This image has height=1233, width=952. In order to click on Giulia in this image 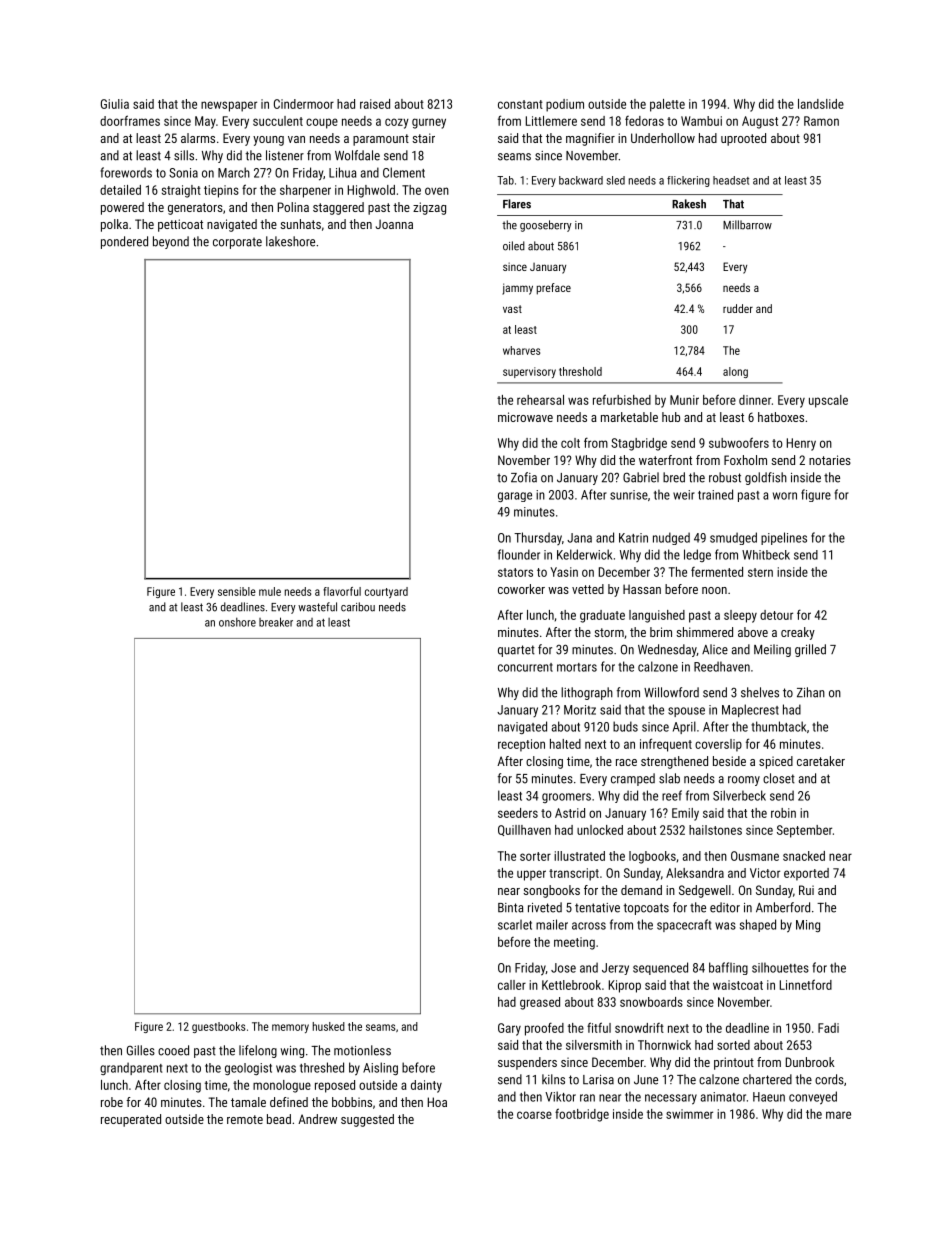, I will do `click(115, 104)`.
